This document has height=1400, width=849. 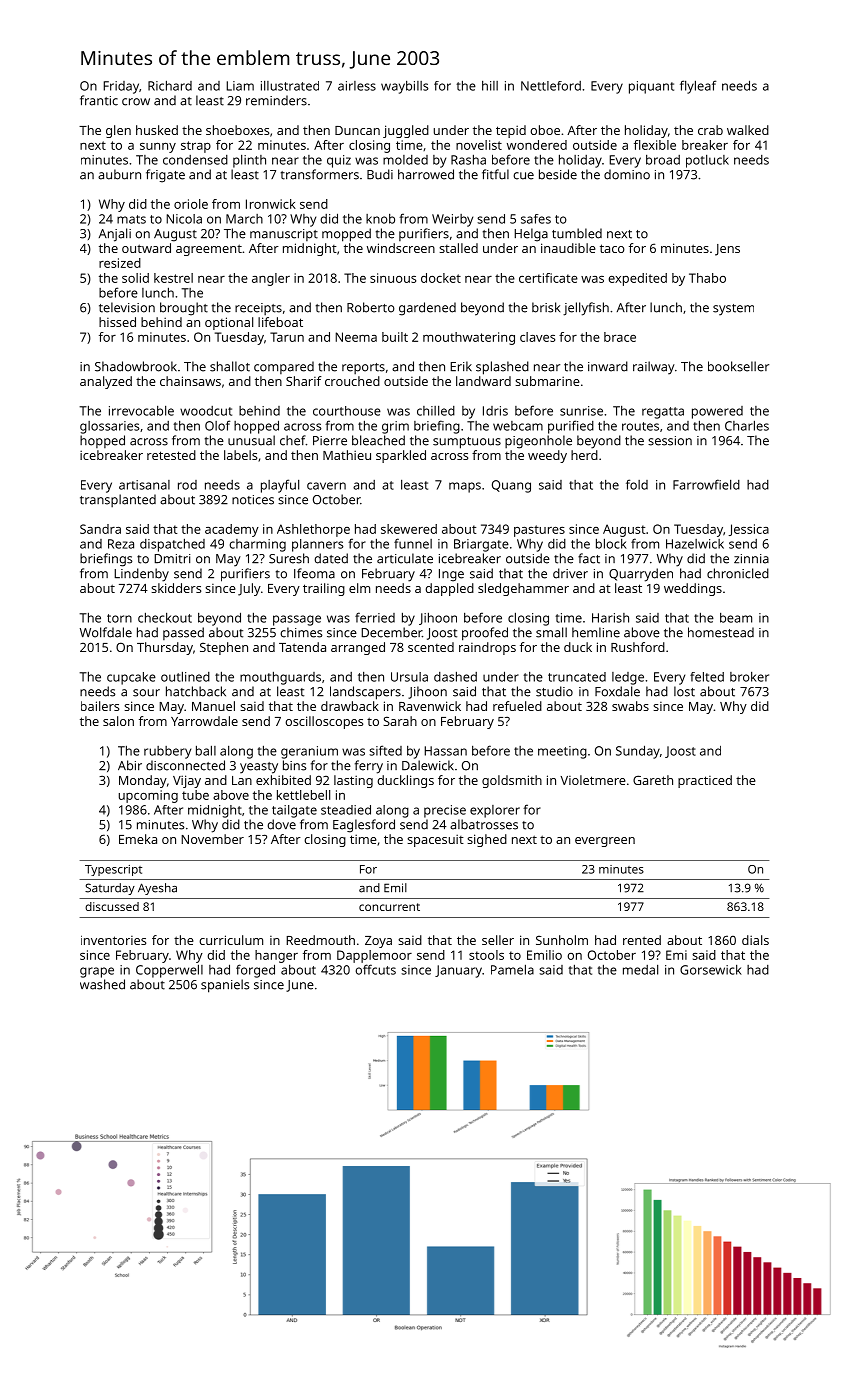 What do you see at coordinates (548, 278) in the document?
I see `certificate` at bounding box center [548, 278].
